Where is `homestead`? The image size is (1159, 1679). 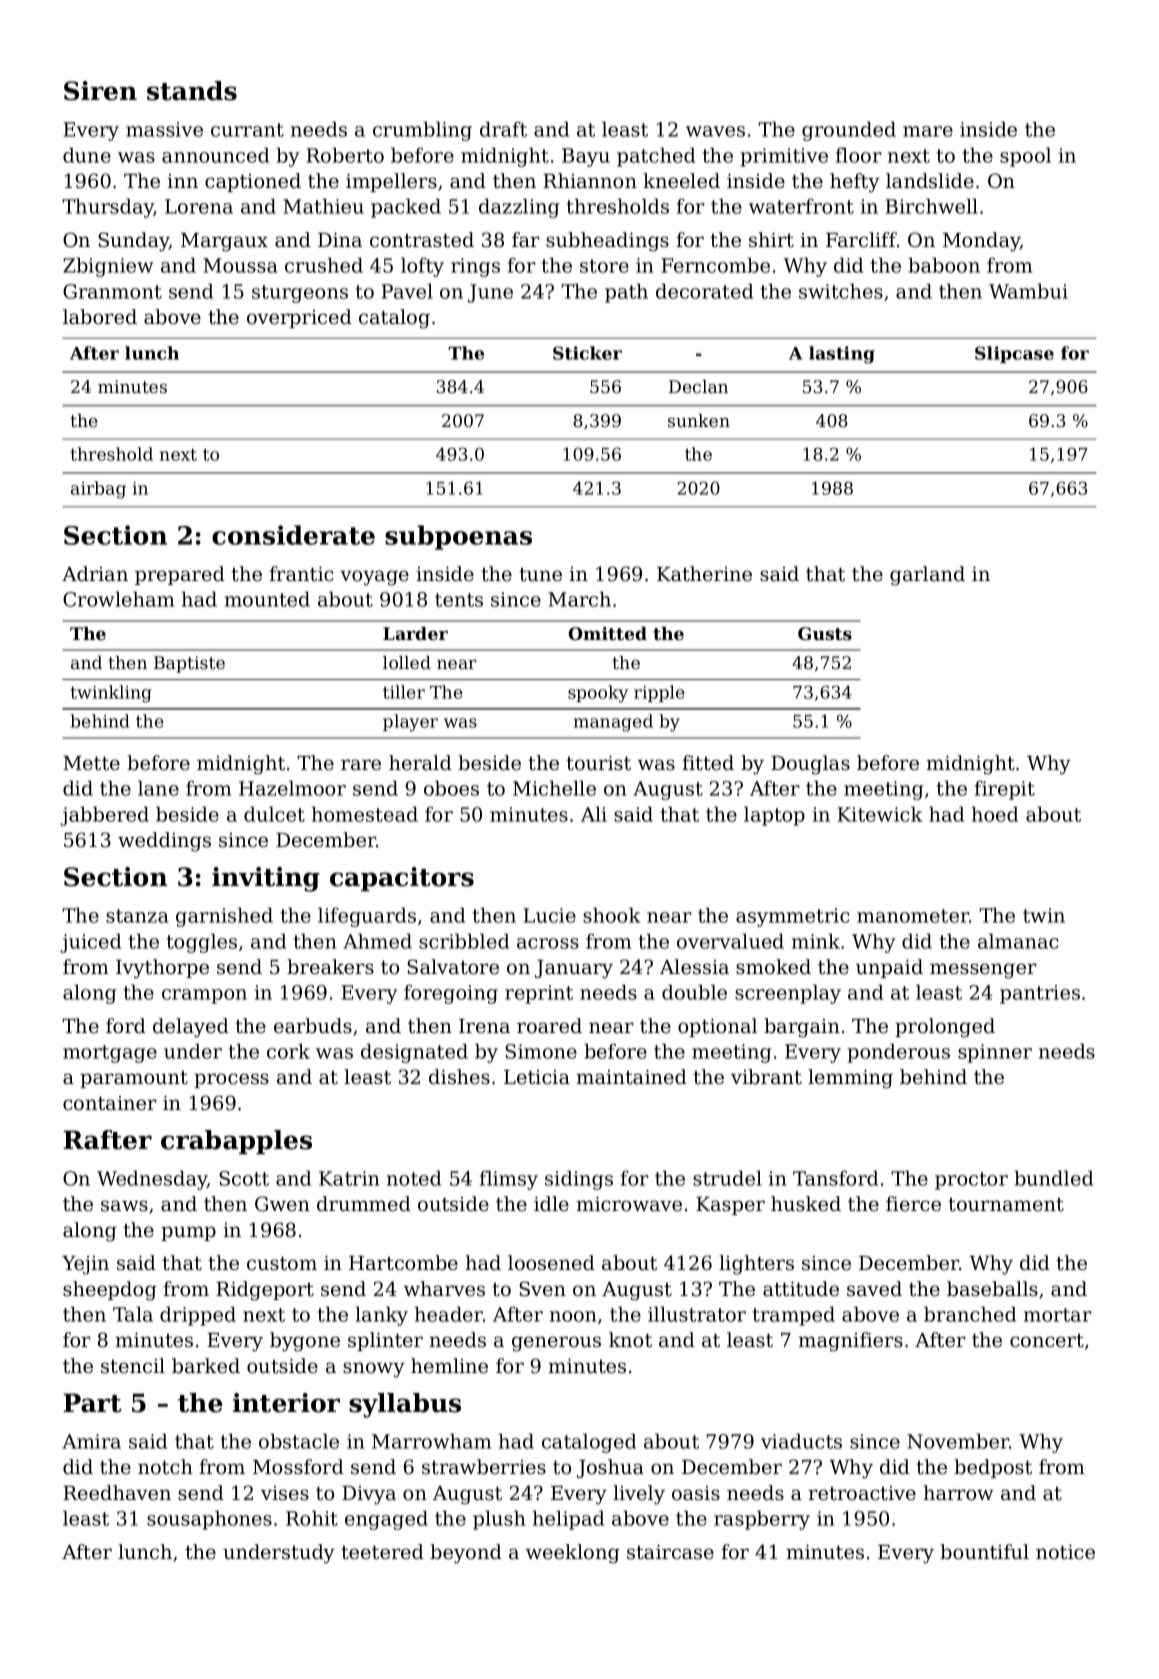
homestead is located at coordinates (365, 814).
